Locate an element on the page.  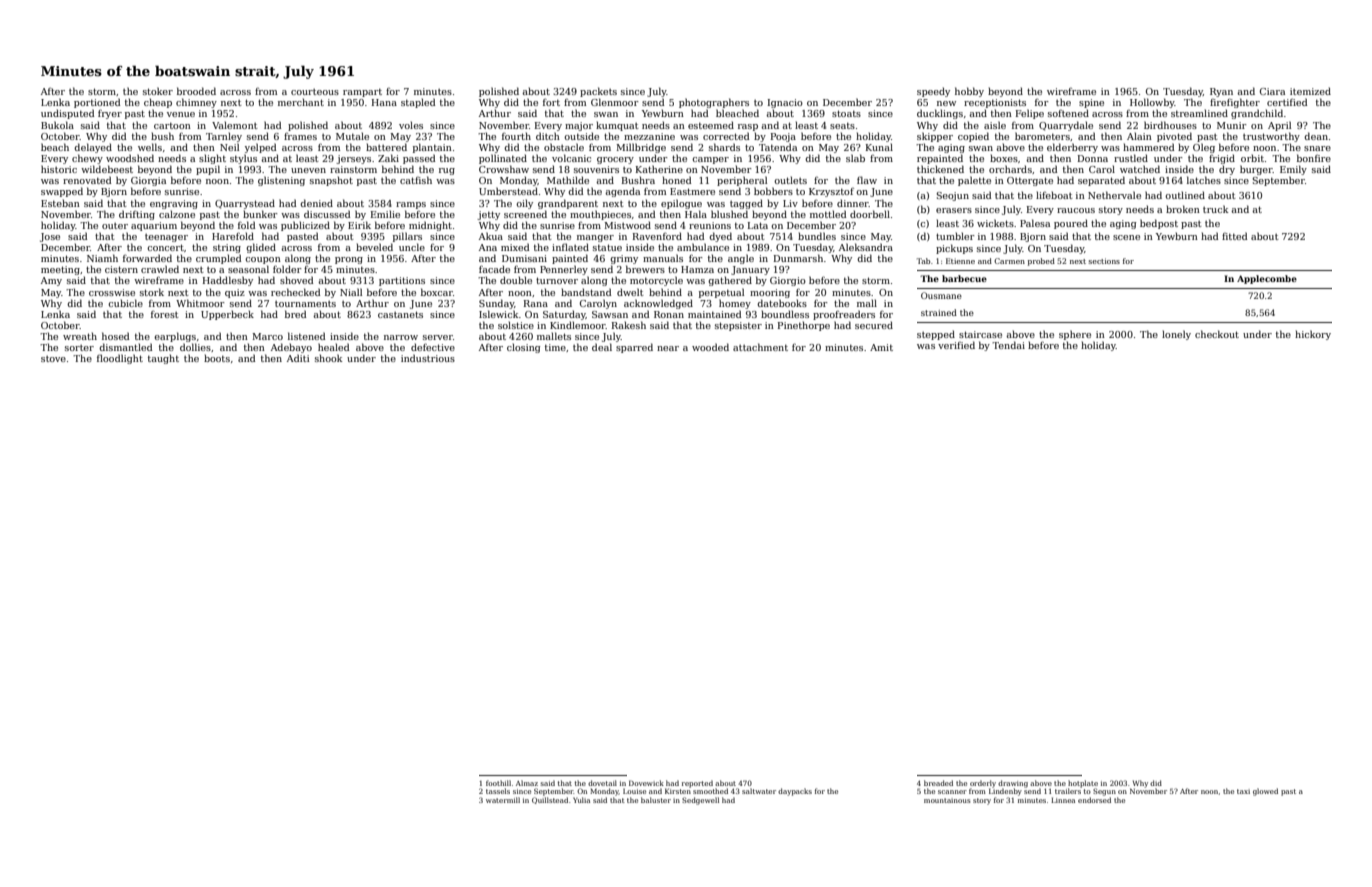
near is located at coordinates (668, 348).
